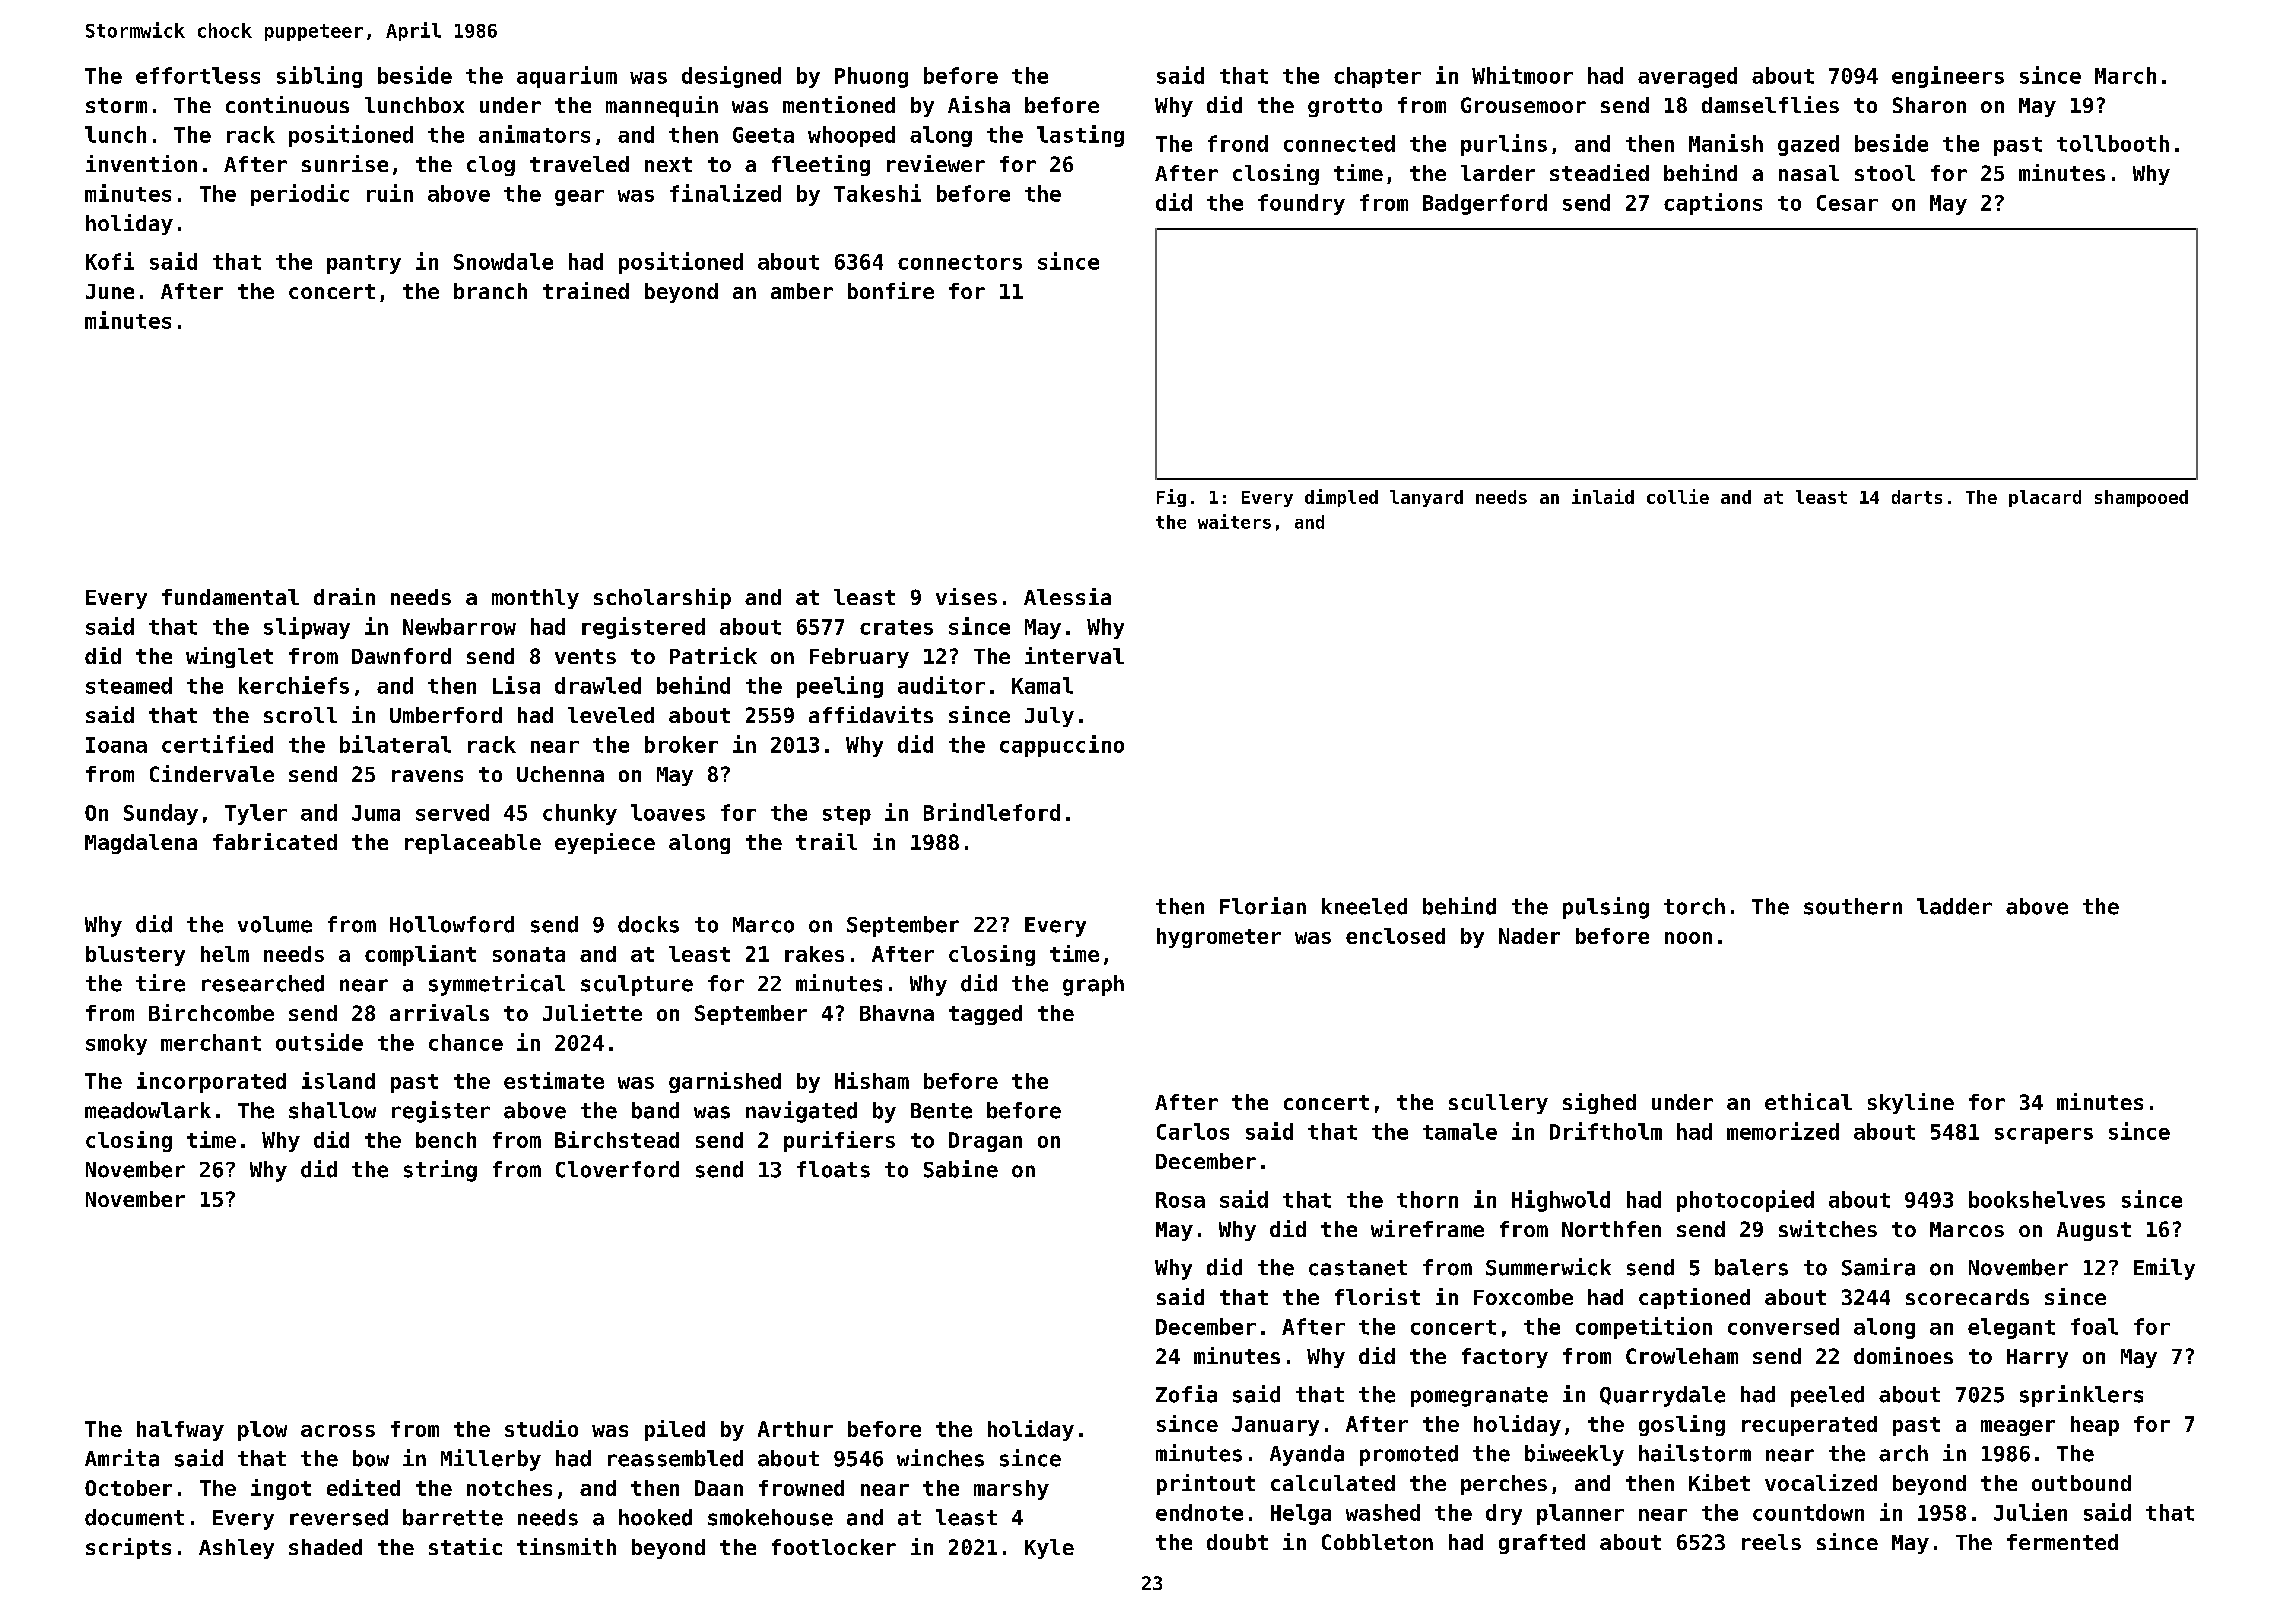 The height and width of the screenshot is (1614, 2282). What do you see at coordinates (1505, 1358) in the screenshot?
I see `factory` at bounding box center [1505, 1358].
